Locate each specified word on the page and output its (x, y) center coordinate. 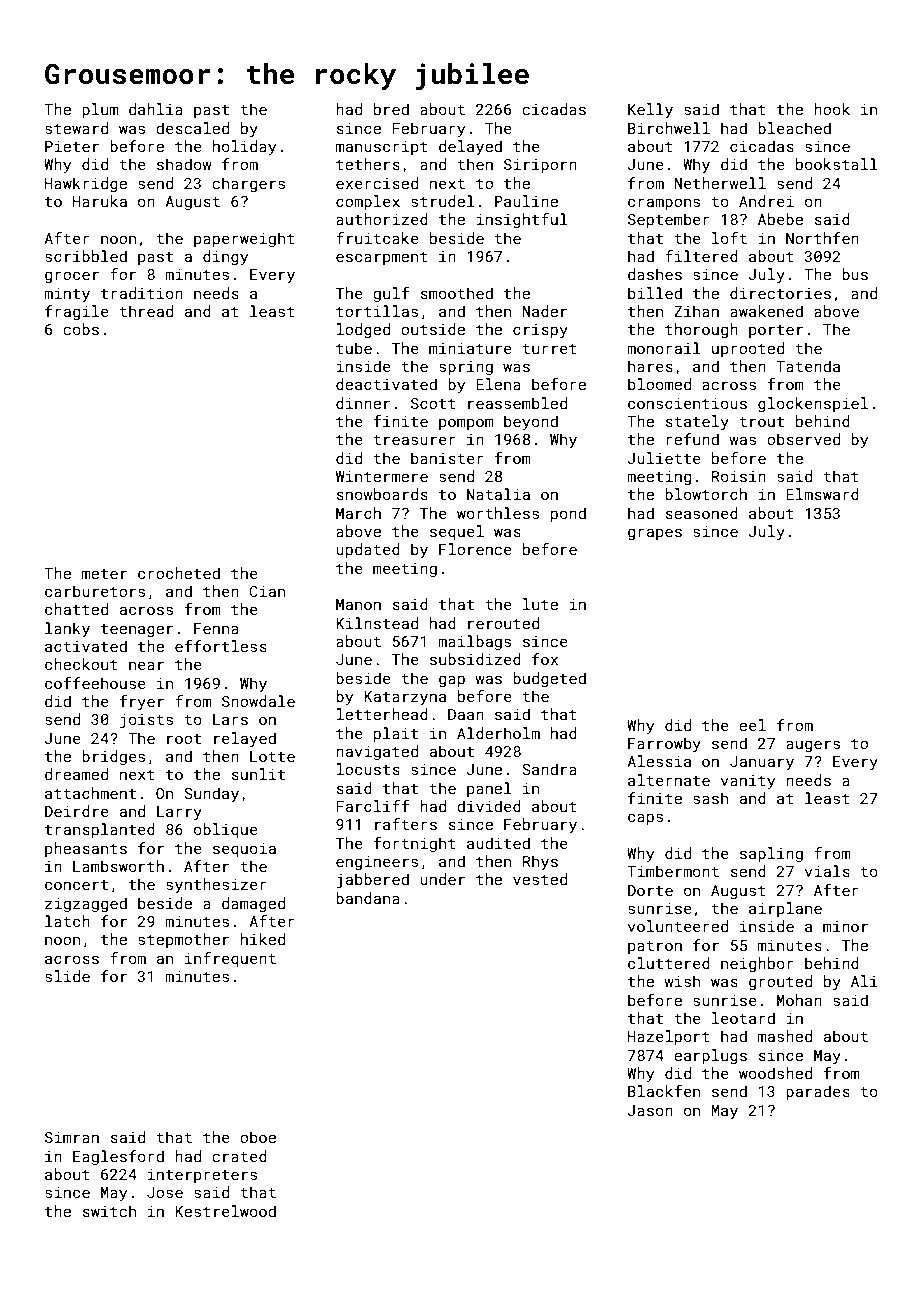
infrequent (230, 959)
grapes (655, 534)
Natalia (498, 494)
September (669, 220)
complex (368, 202)
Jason (650, 1110)
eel (752, 725)
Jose (165, 1192)
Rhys (540, 863)
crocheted (179, 573)
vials (827, 871)
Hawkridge (86, 184)
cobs (81, 329)
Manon (358, 604)
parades (818, 1092)
